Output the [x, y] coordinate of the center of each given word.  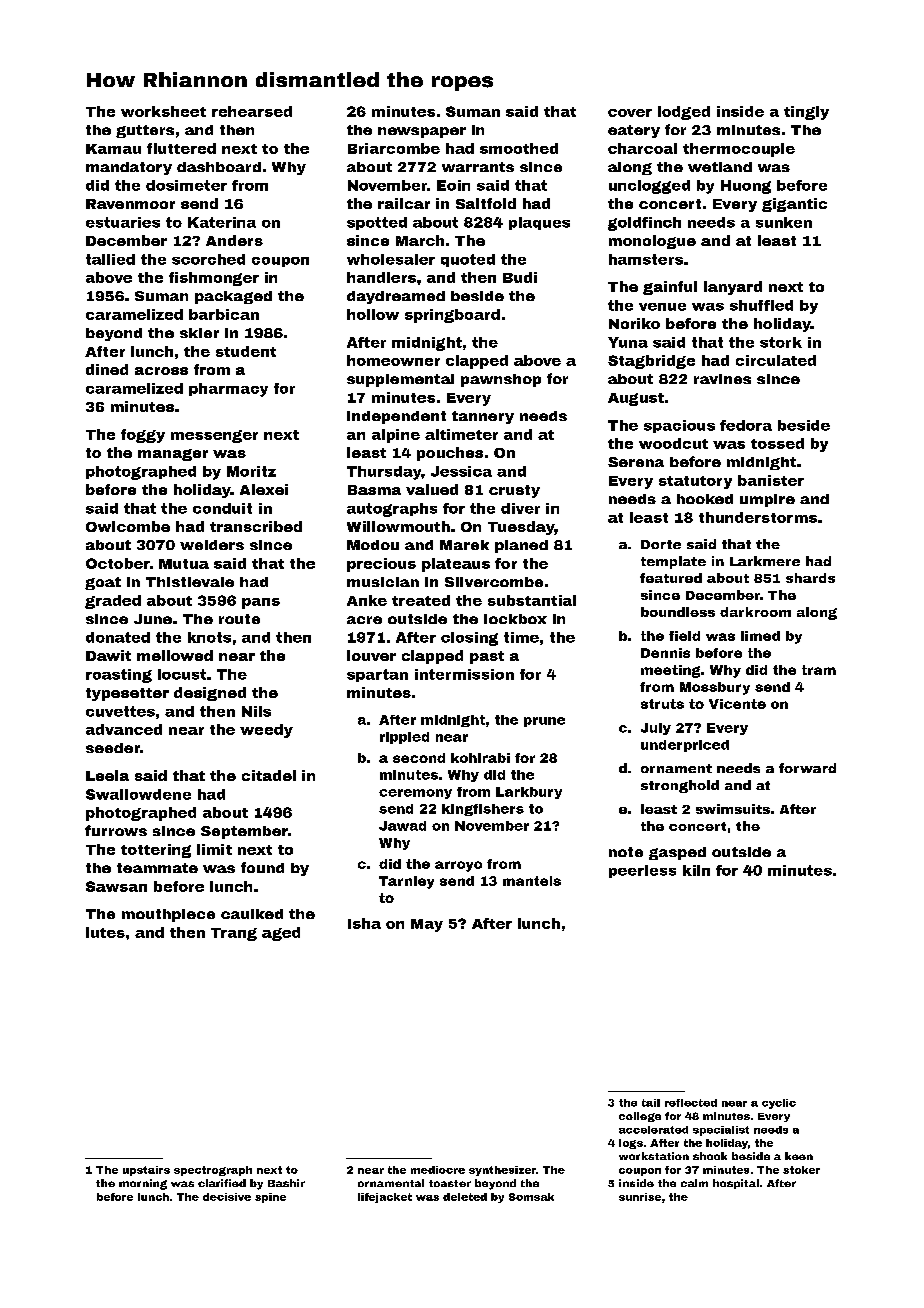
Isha [364, 923]
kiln [696, 870]
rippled [404, 738]
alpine [396, 436]
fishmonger [214, 279]
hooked [705, 499]
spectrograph [213, 1171]
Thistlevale [190, 582]
